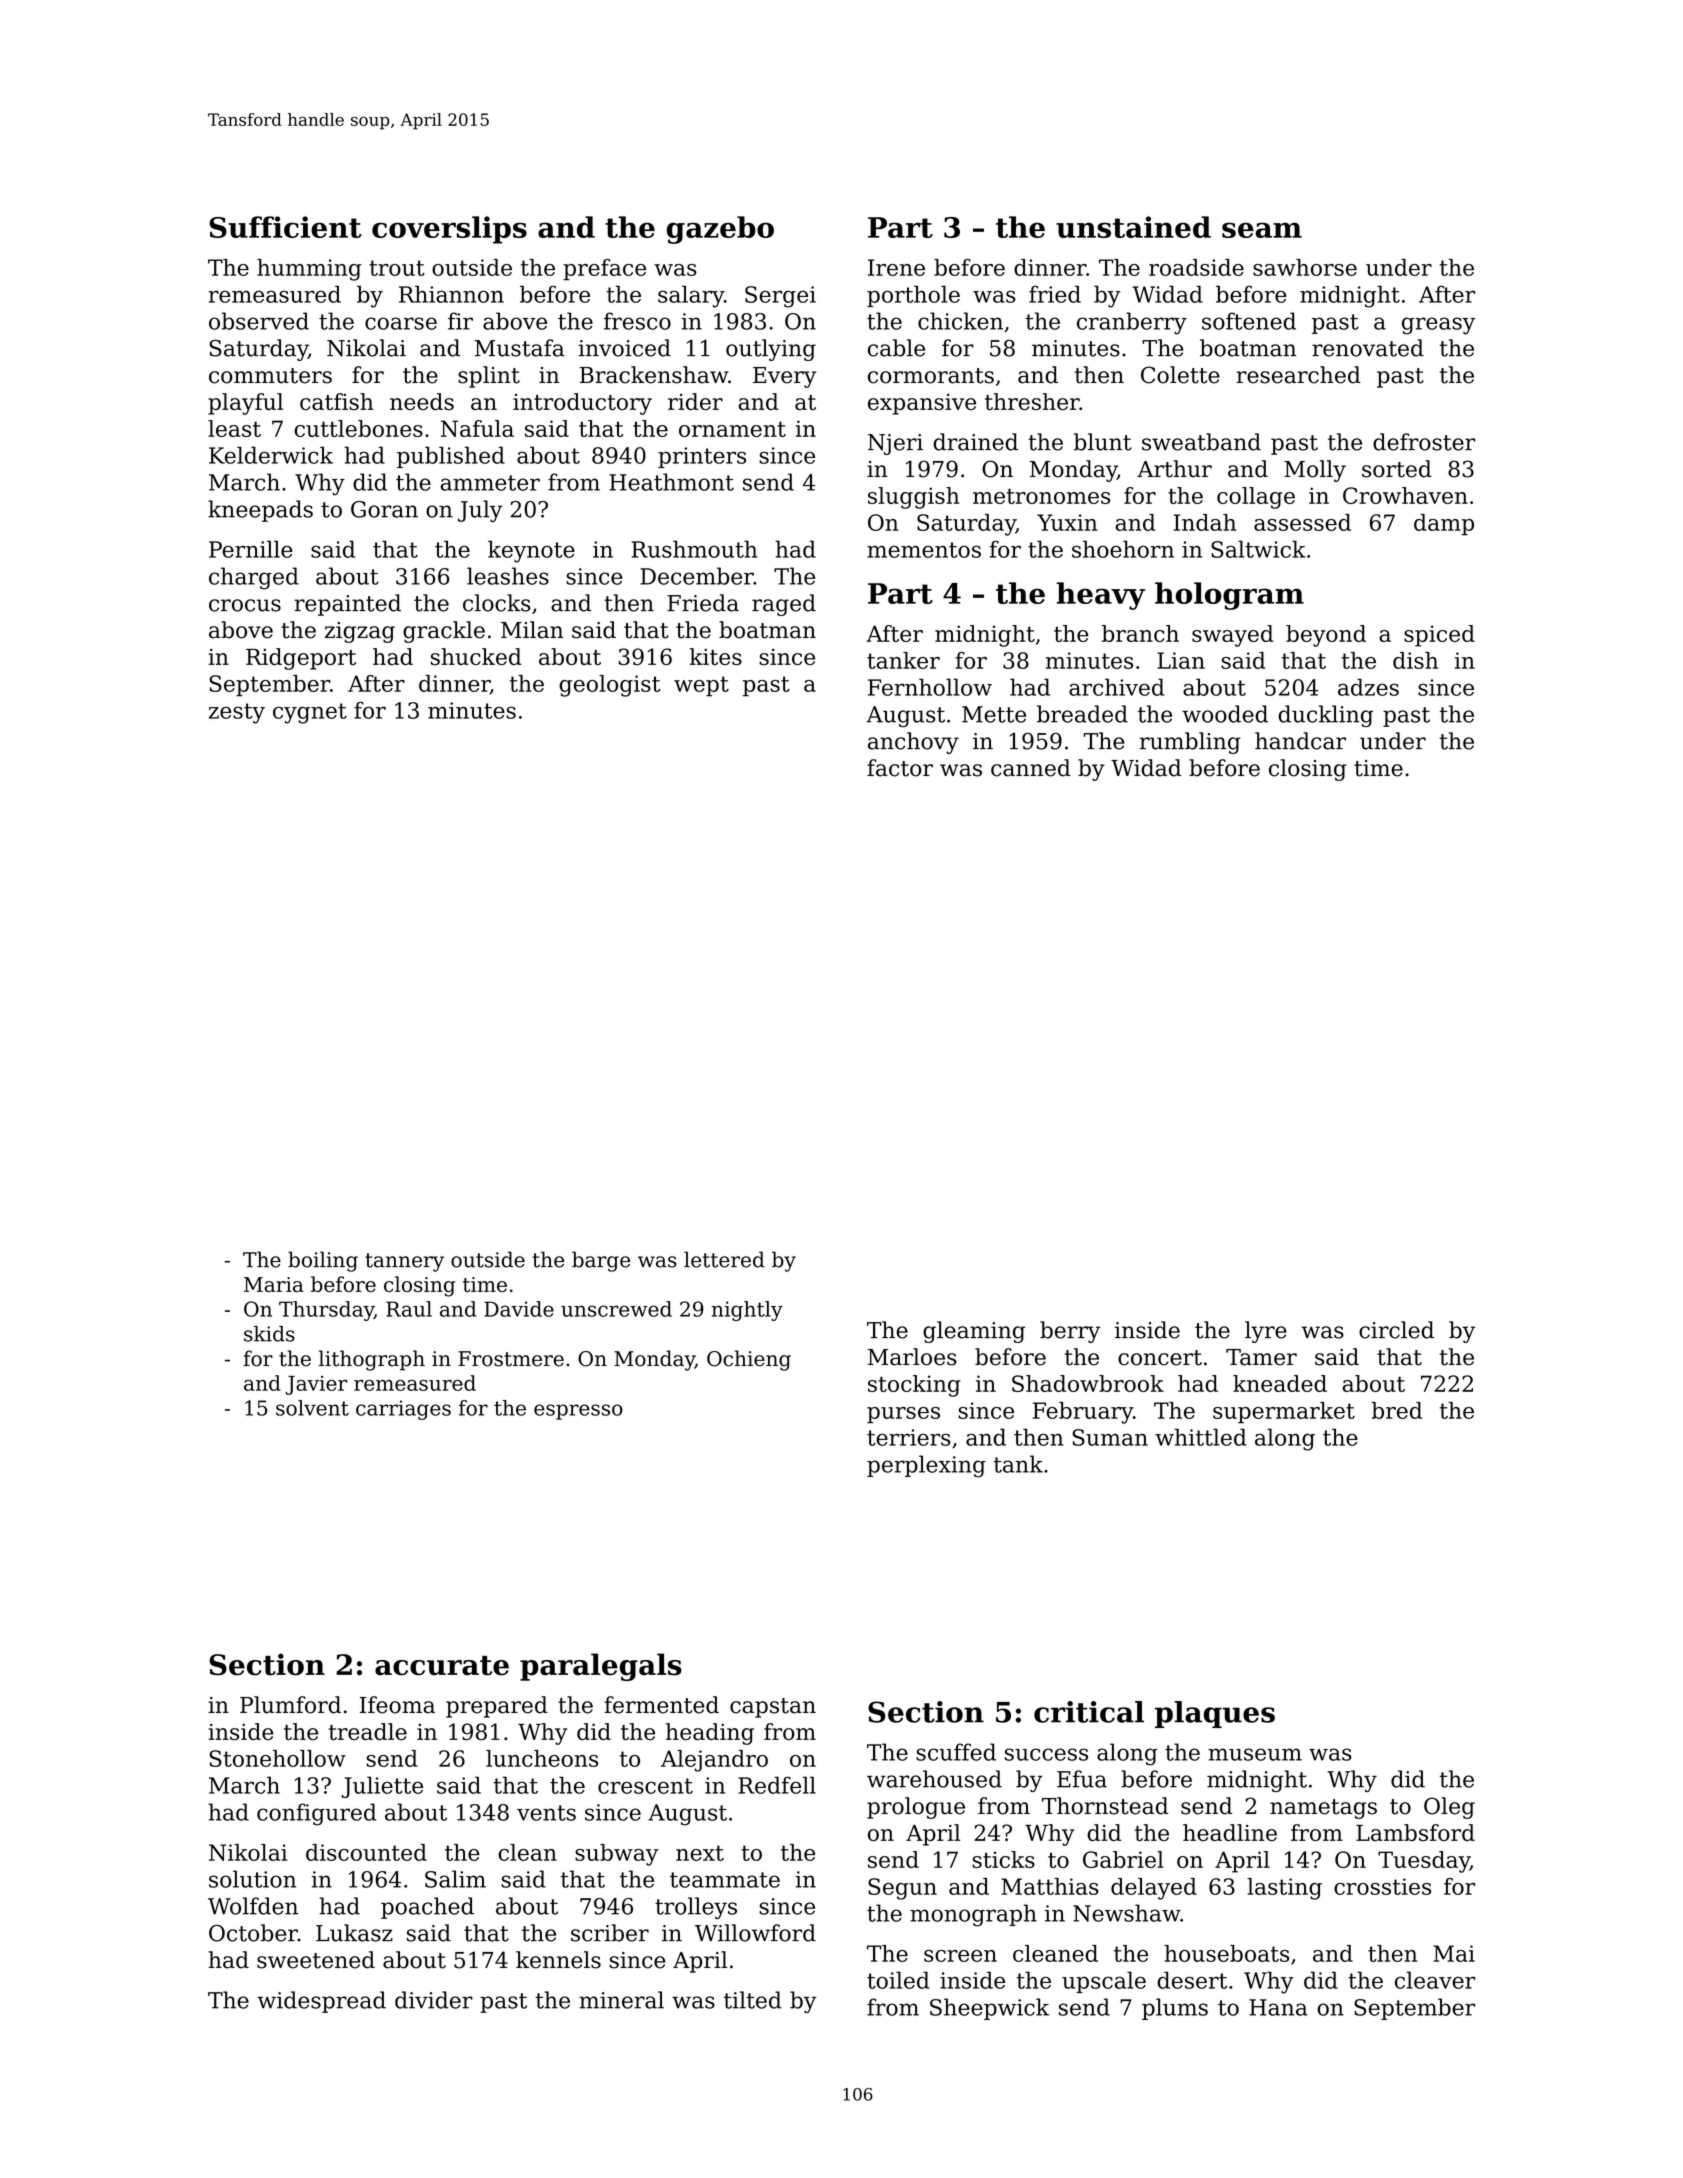 This page has height=2178, width=1683. What do you see at coordinates (724, 1259) in the page?
I see `lettered` at bounding box center [724, 1259].
